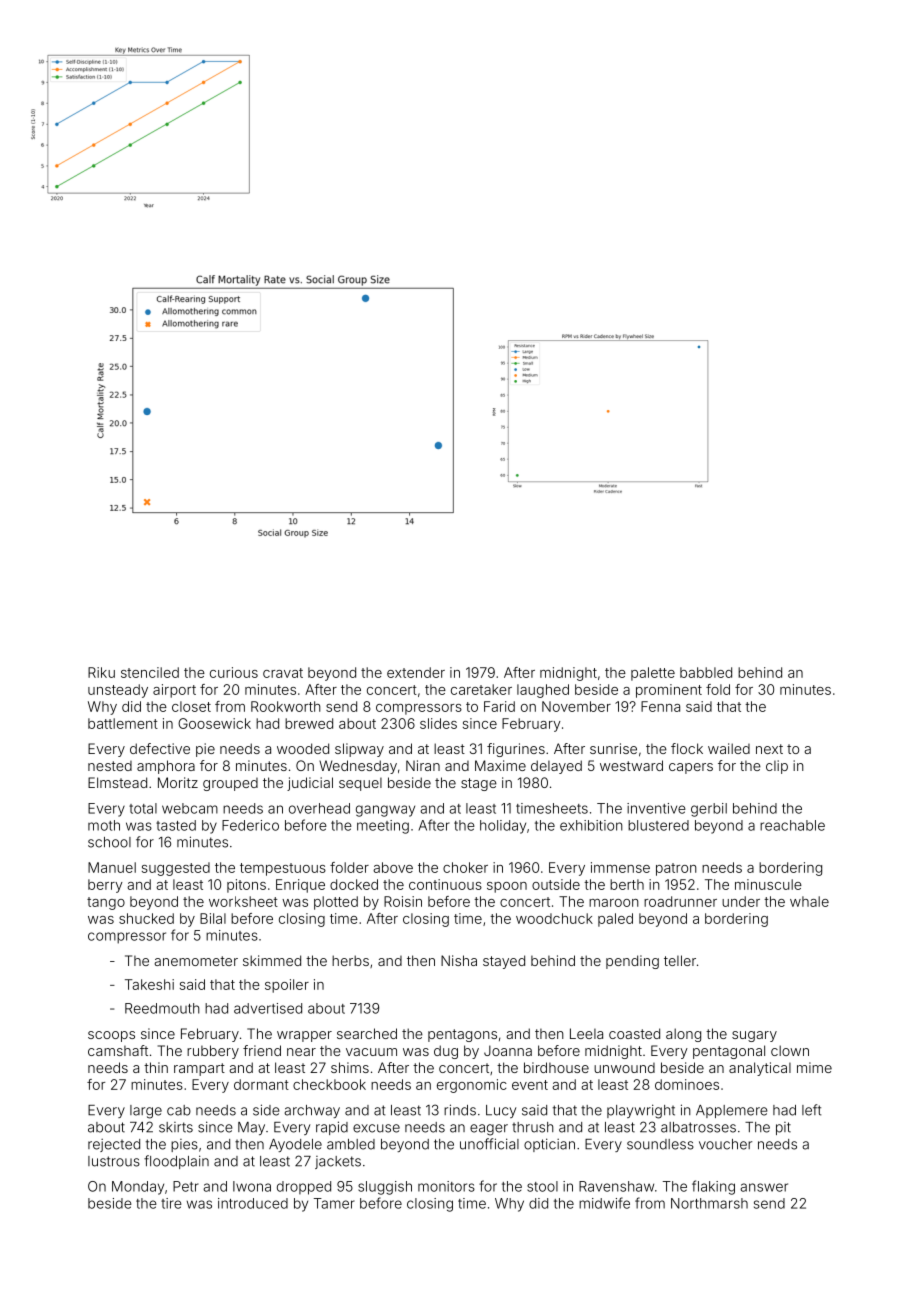 The height and width of the screenshot is (1308, 924). Describe the element at coordinates (309, 723) in the screenshot. I see `brewed` at that location.
